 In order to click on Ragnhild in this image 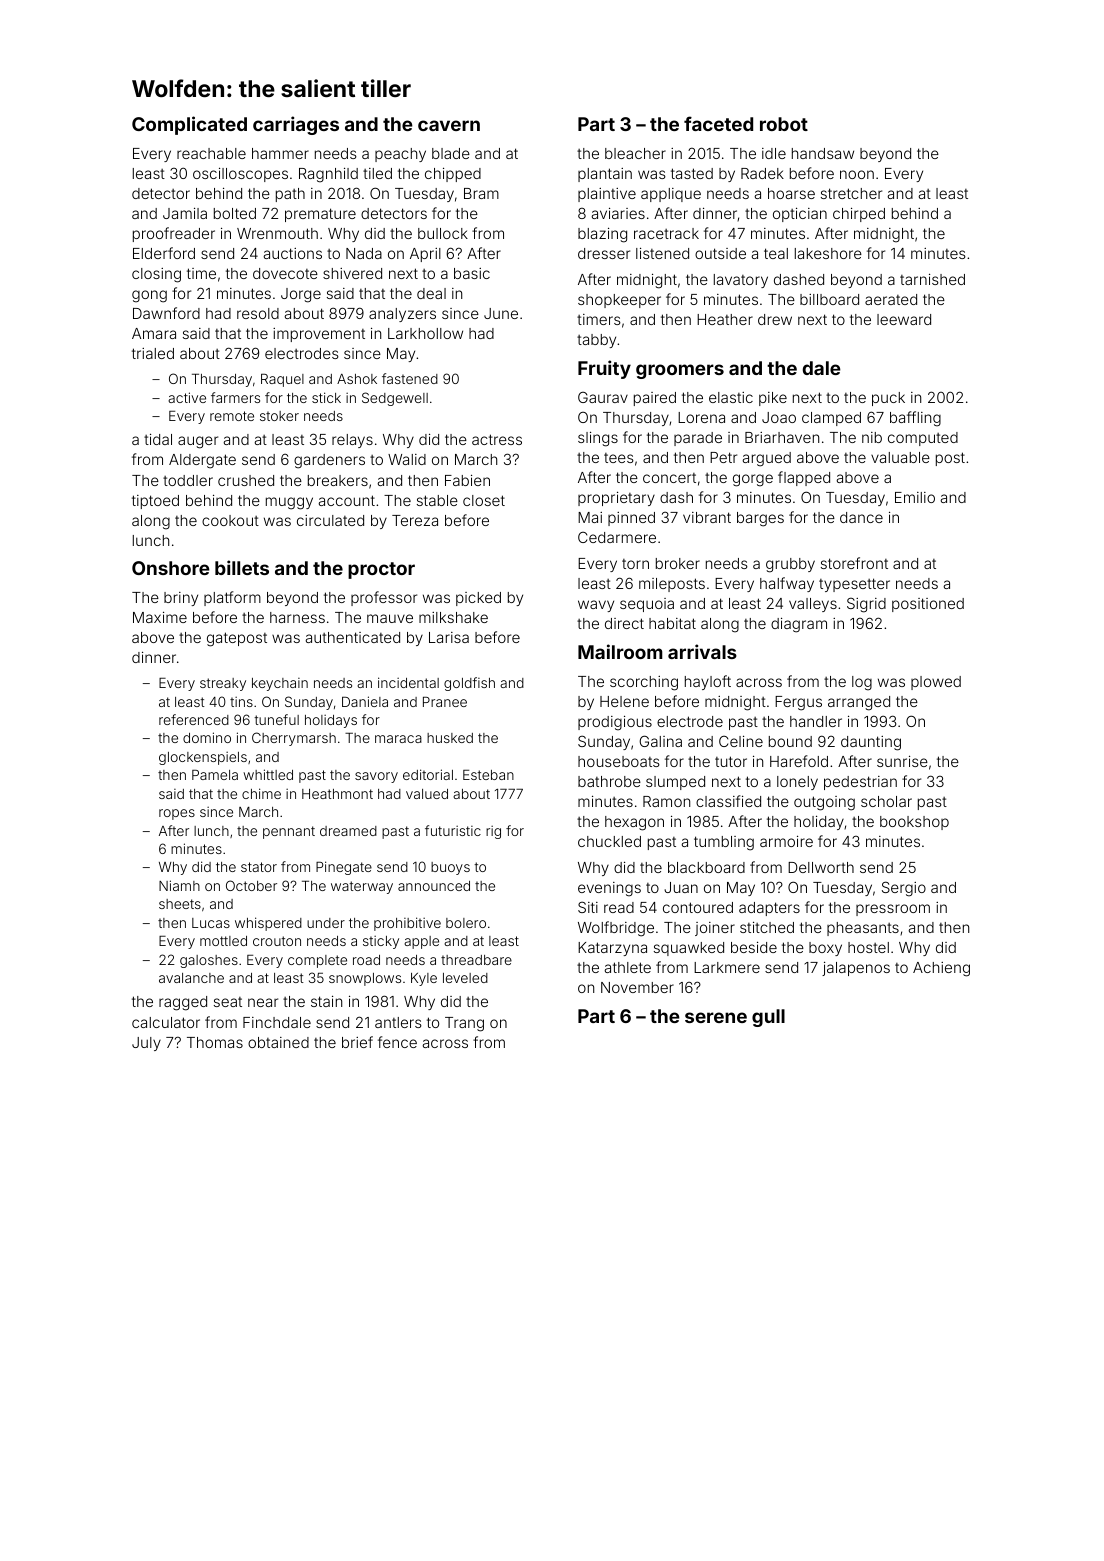, I will do `click(328, 175)`.
